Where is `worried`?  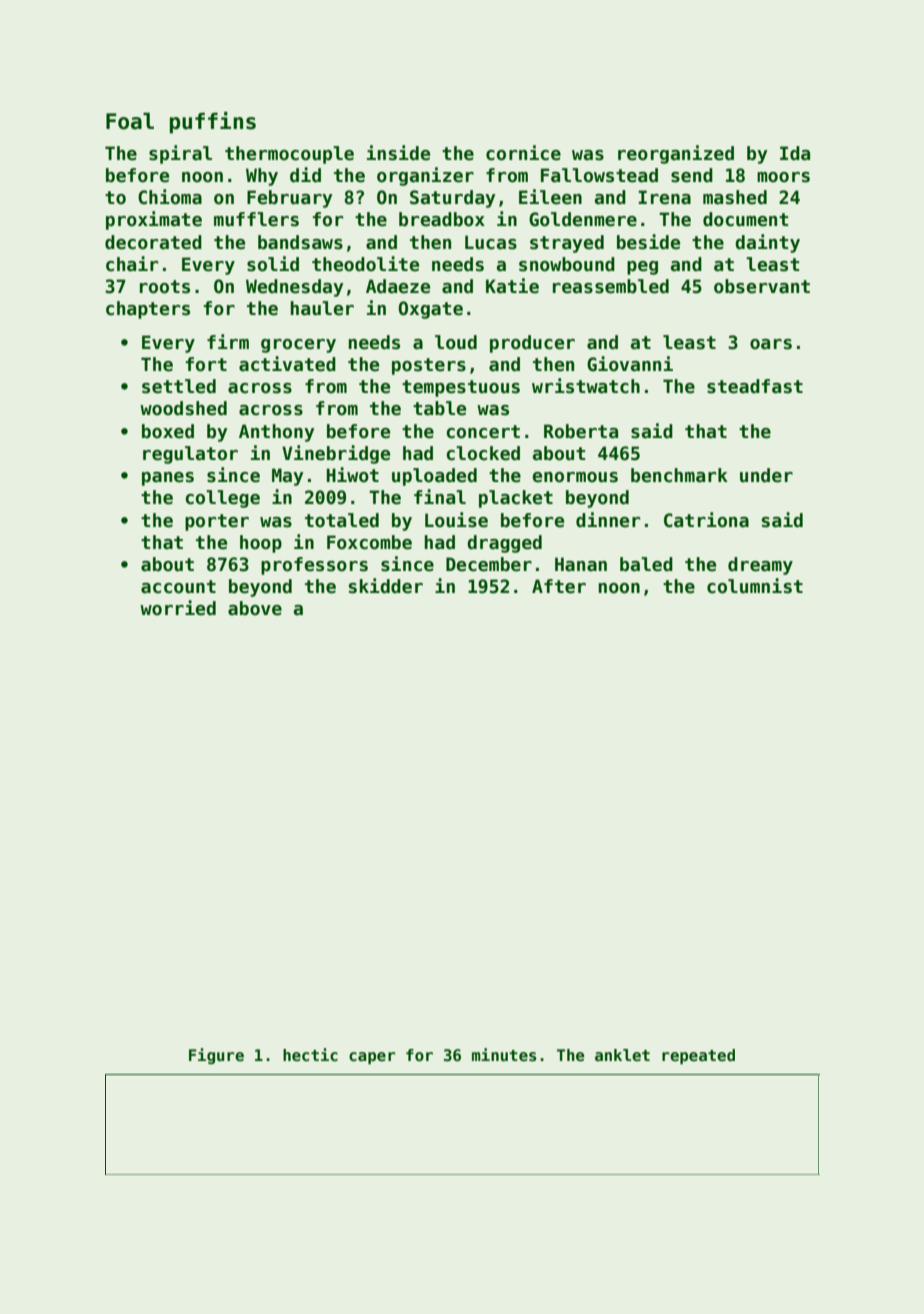
worried is located at coordinates (178, 608).
